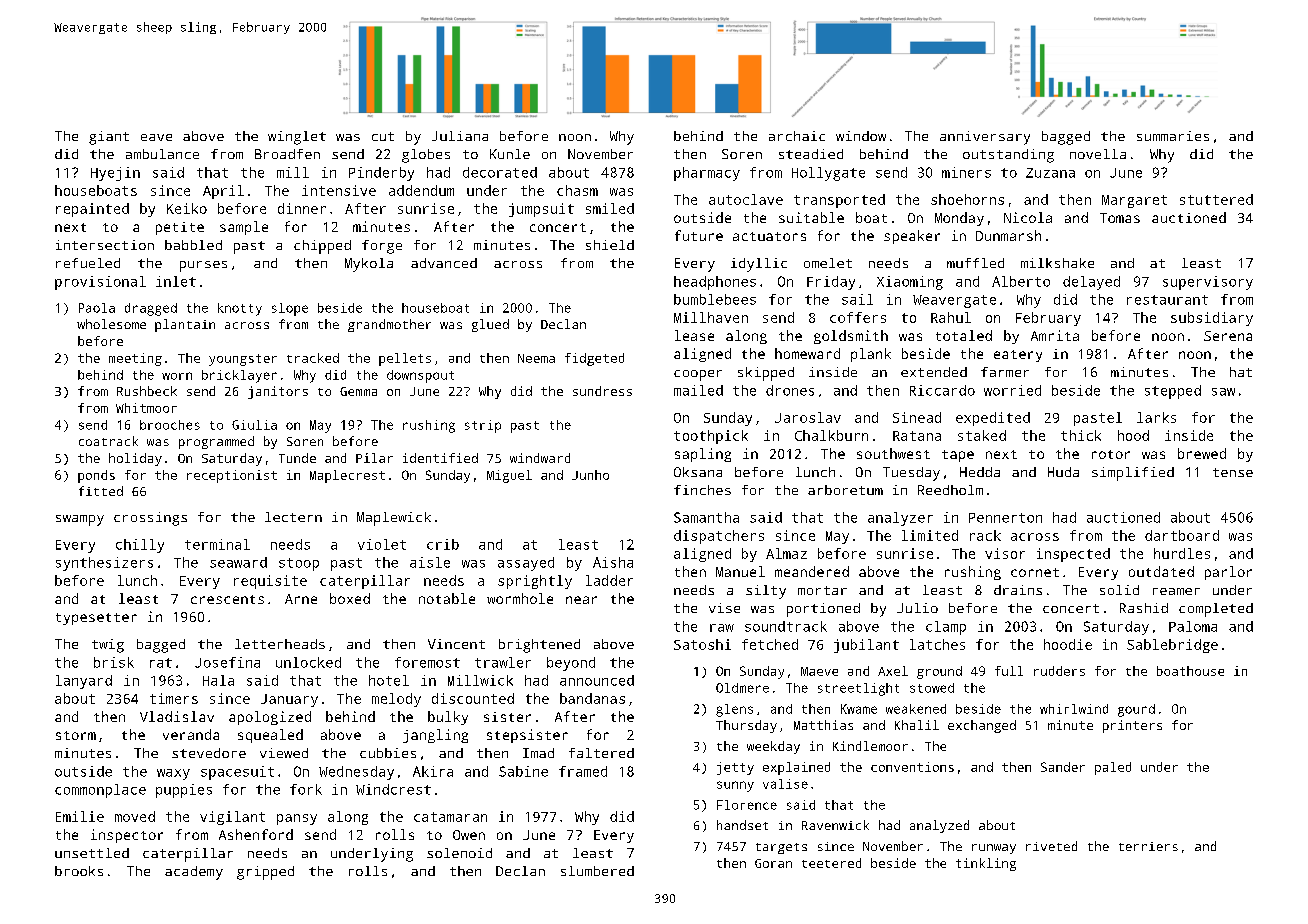  I want to click on tense, so click(1233, 472).
